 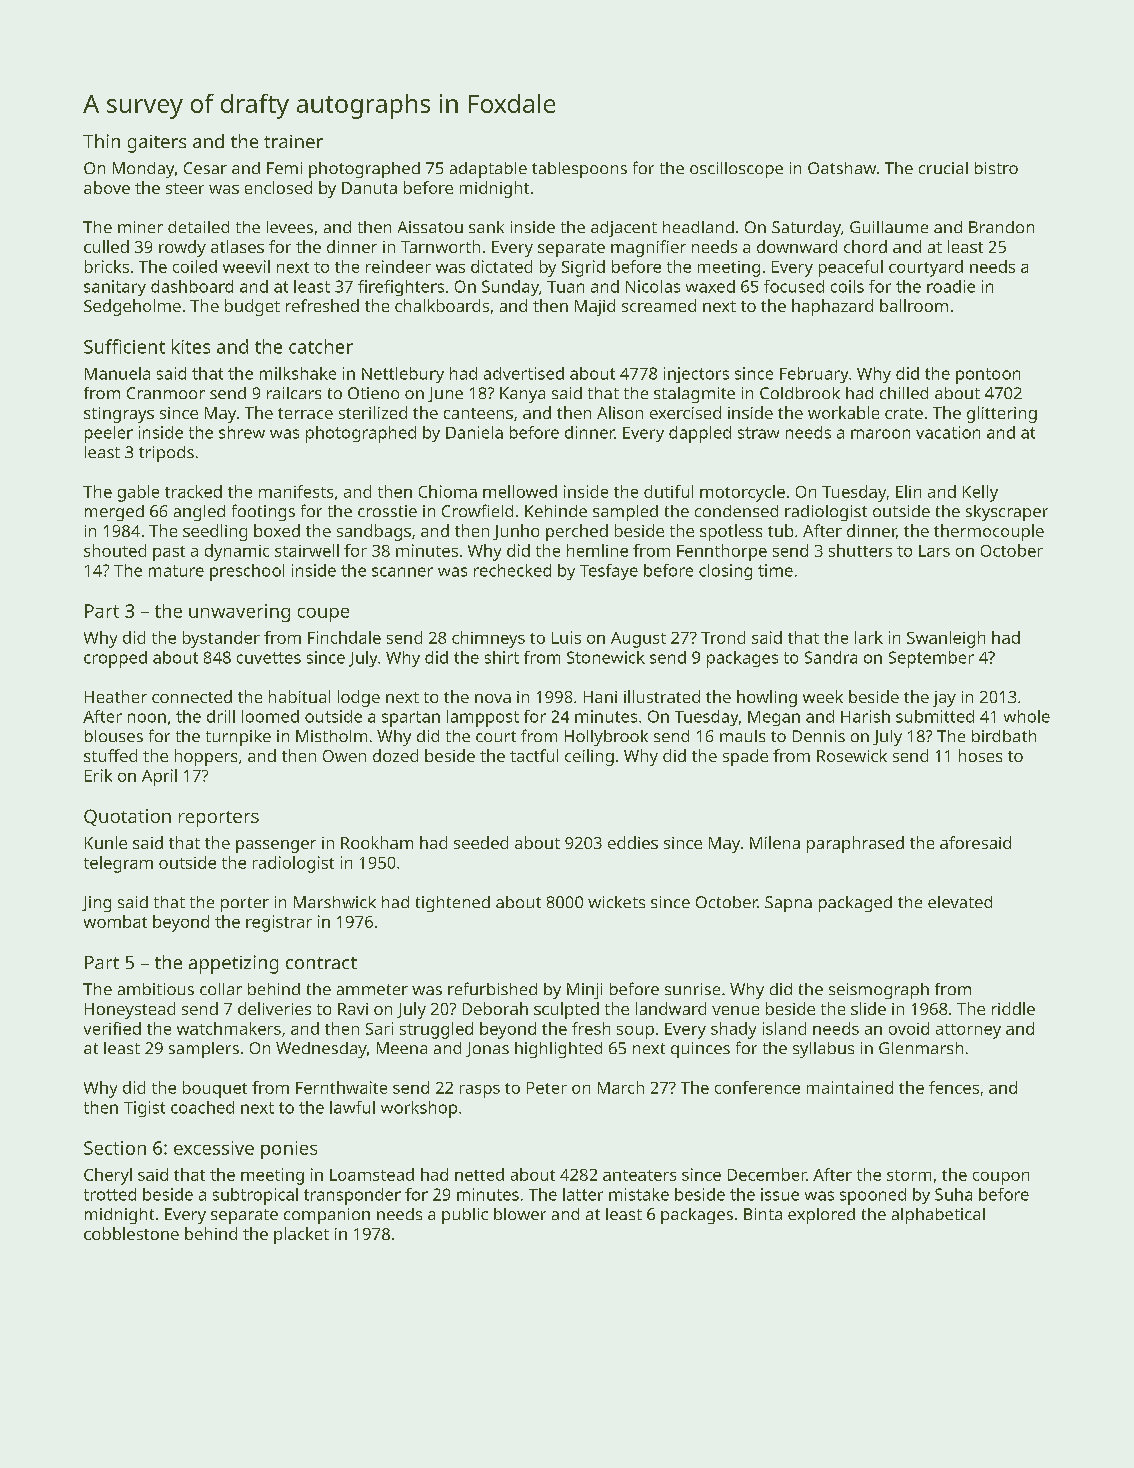 What do you see at coordinates (479, 1174) in the image?
I see `netted` at bounding box center [479, 1174].
